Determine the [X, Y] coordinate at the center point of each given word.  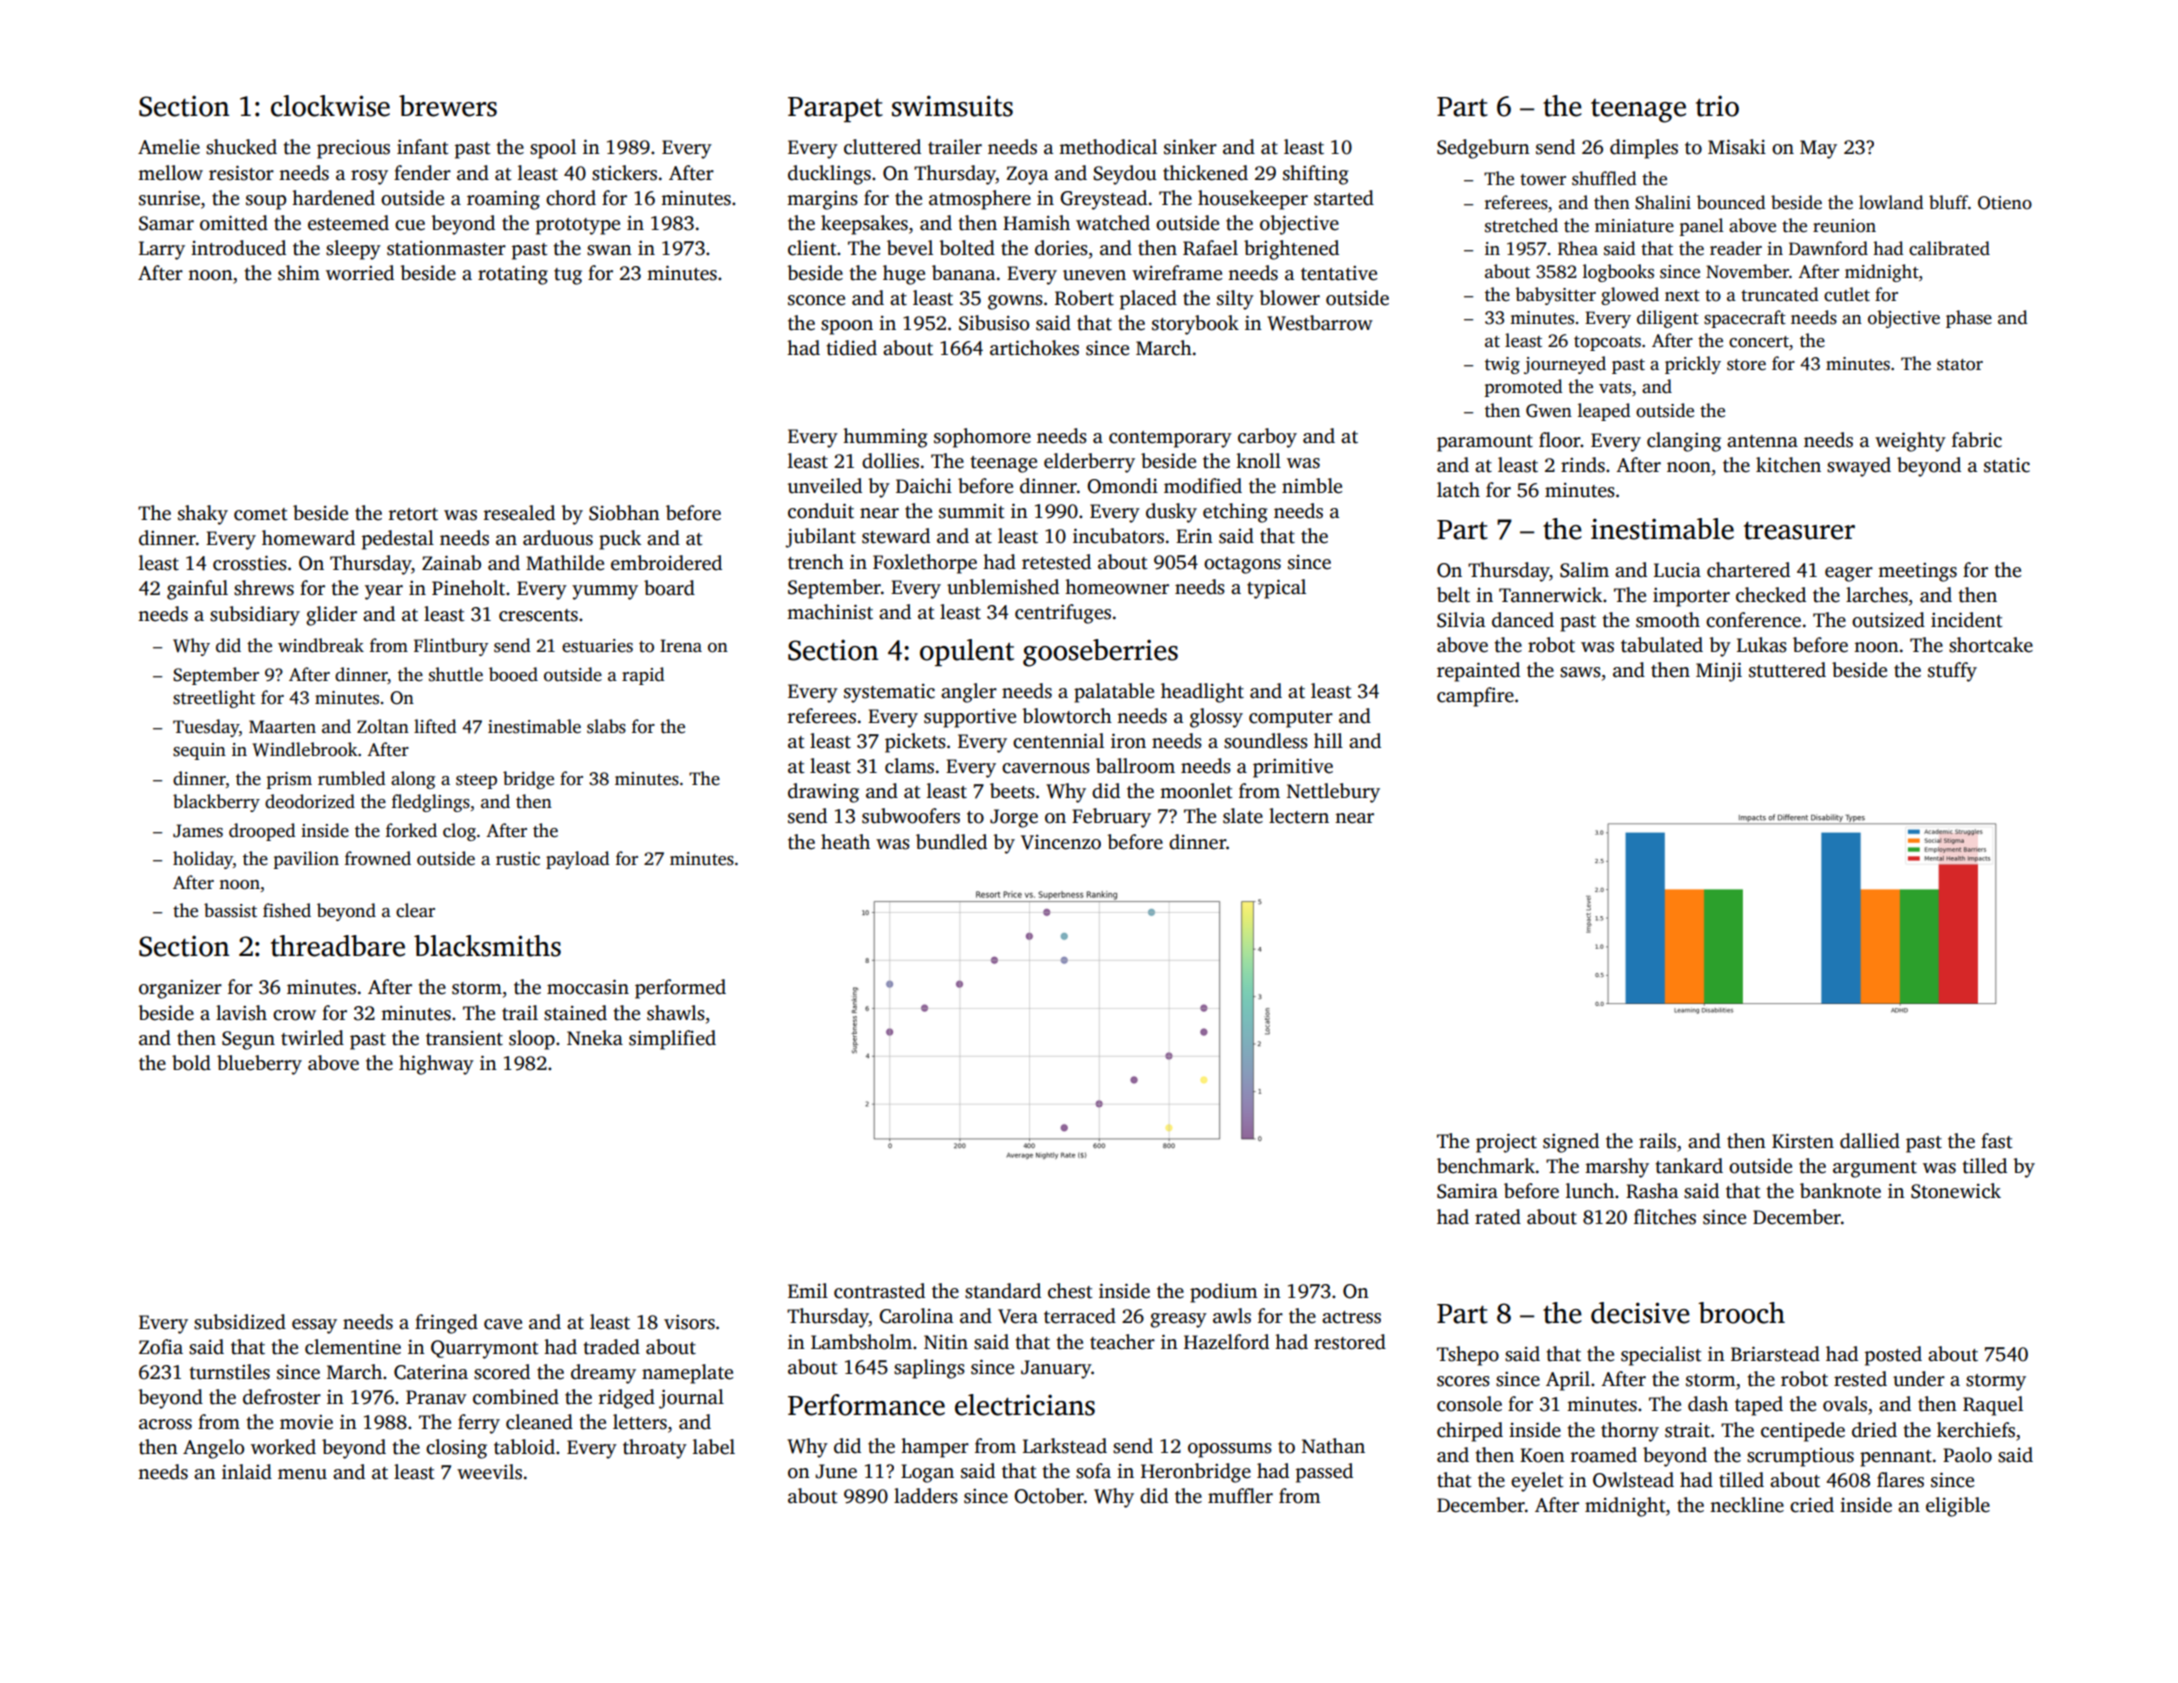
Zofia [161, 1347]
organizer [180, 989]
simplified [672, 1040]
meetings [1917, 572]
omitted [234, 223]
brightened [1291, 250]
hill [1328, 740]
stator [1960, 365]
